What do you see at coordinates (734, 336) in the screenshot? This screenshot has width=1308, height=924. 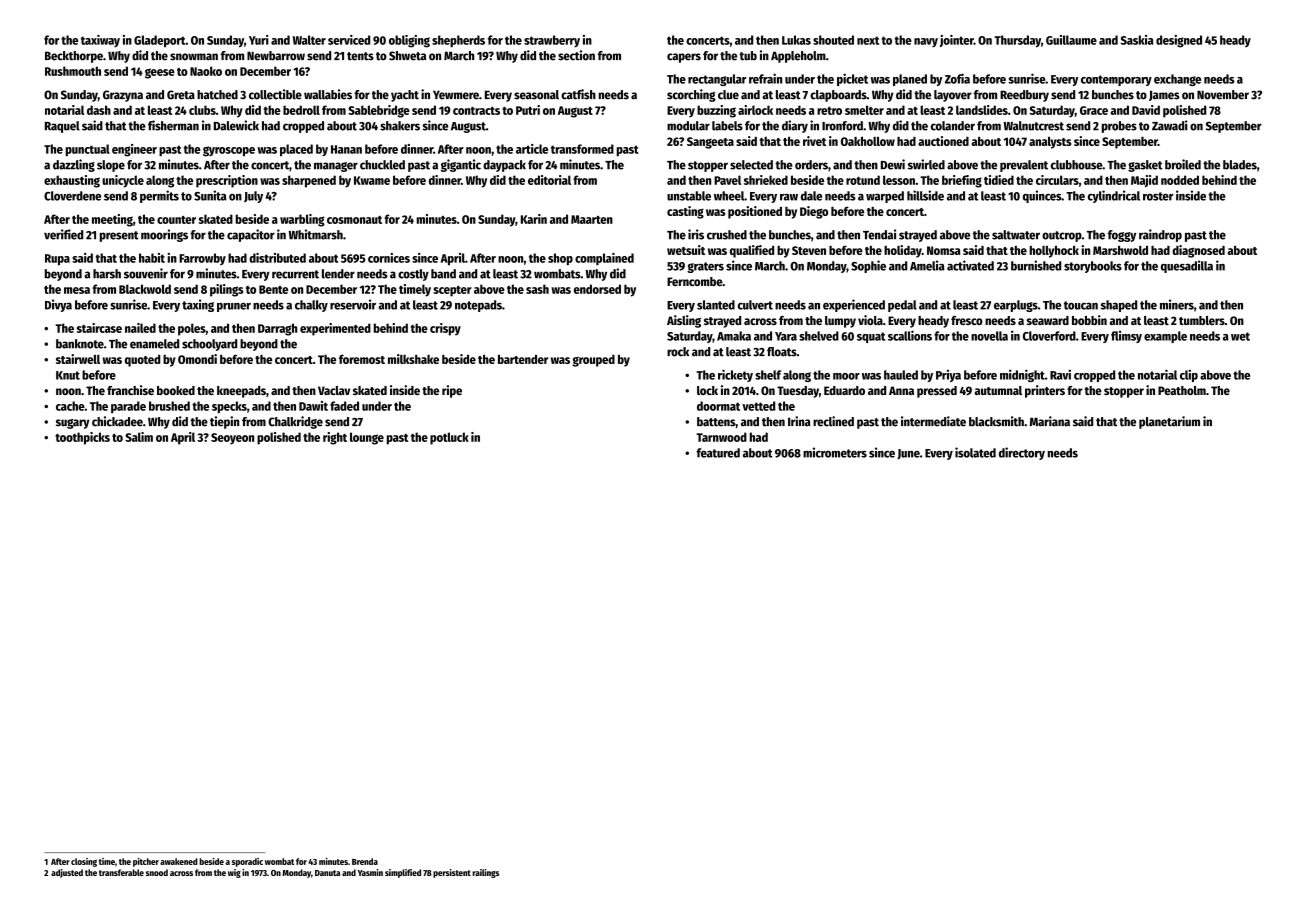 I see `Amaka` at bounding box center [734, 336].
